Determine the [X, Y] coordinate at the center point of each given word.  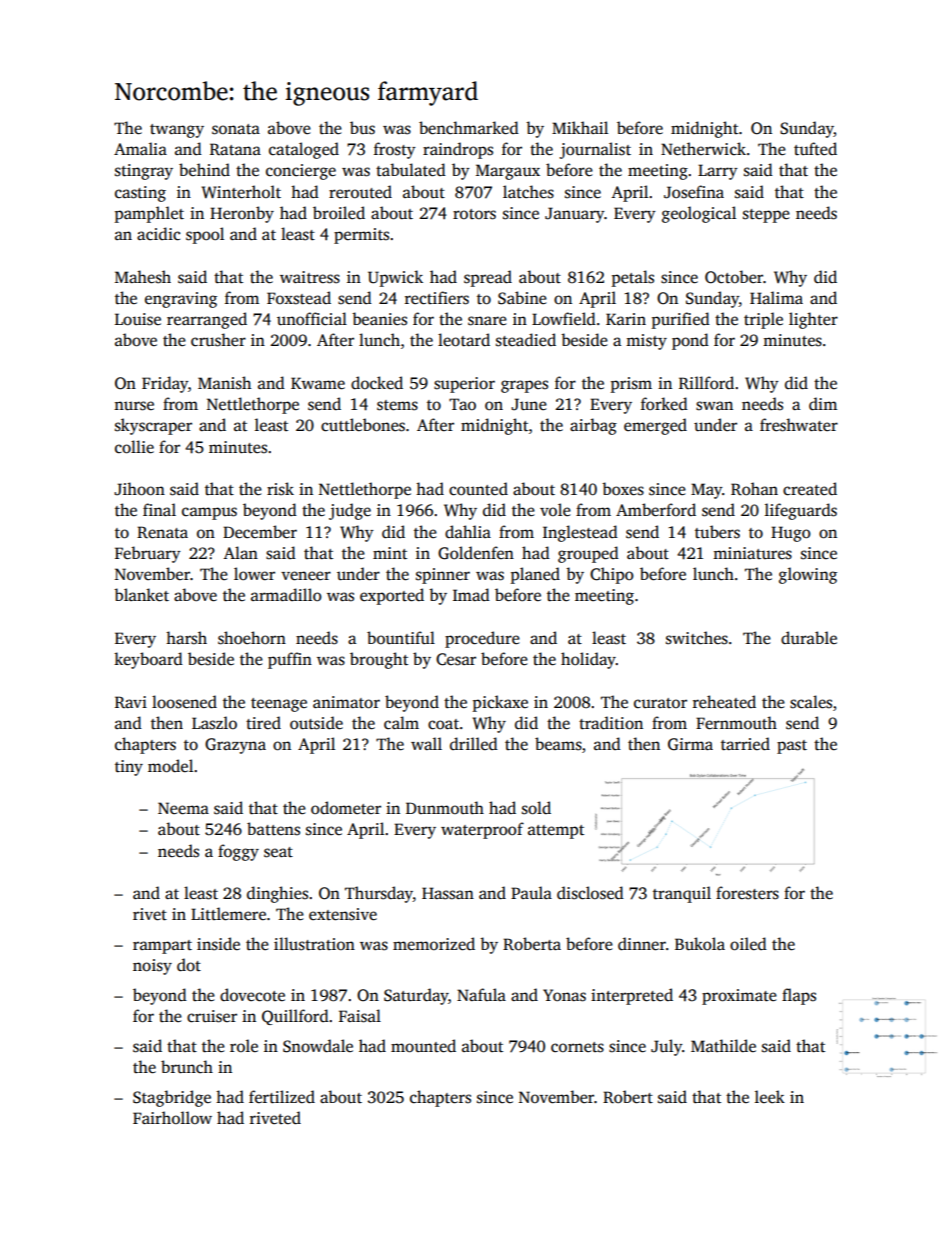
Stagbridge [172, 1098]
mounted [423, 1046]
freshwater [799, 425]
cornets [577, 1047]
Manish [224, 383]
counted [478, 489]
